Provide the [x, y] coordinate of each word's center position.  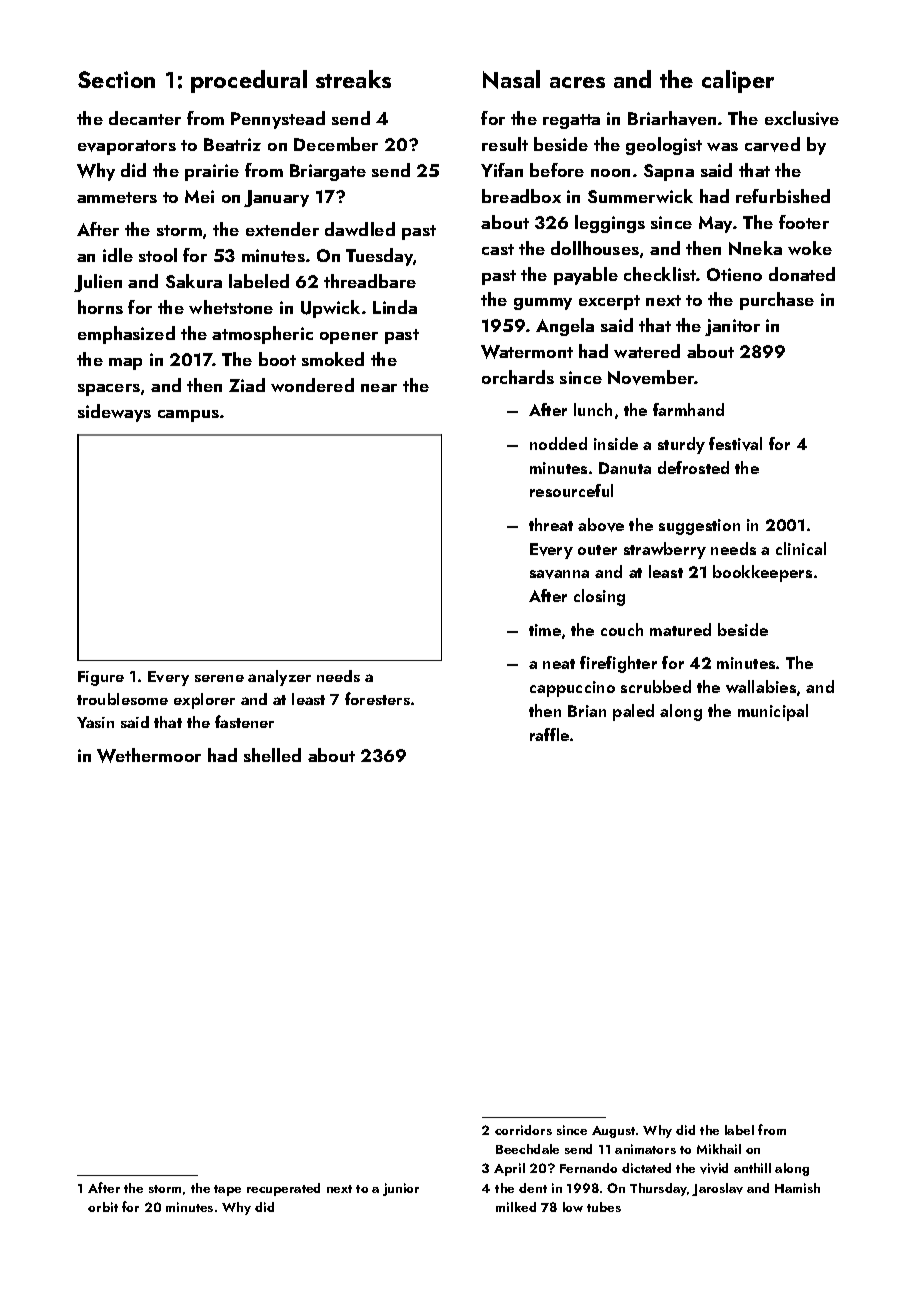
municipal [773, 712]
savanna [559, 574]
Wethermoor [149, 755]
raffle [549, 734]
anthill [752, 1168]
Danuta [625, 468]
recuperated [283, 1189]
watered [647, 351]
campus [188, 416]
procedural [249, 81]
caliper [738, 81]
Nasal [511, 79]
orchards [518, 377]
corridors [523, 1130]
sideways [114, 413]
